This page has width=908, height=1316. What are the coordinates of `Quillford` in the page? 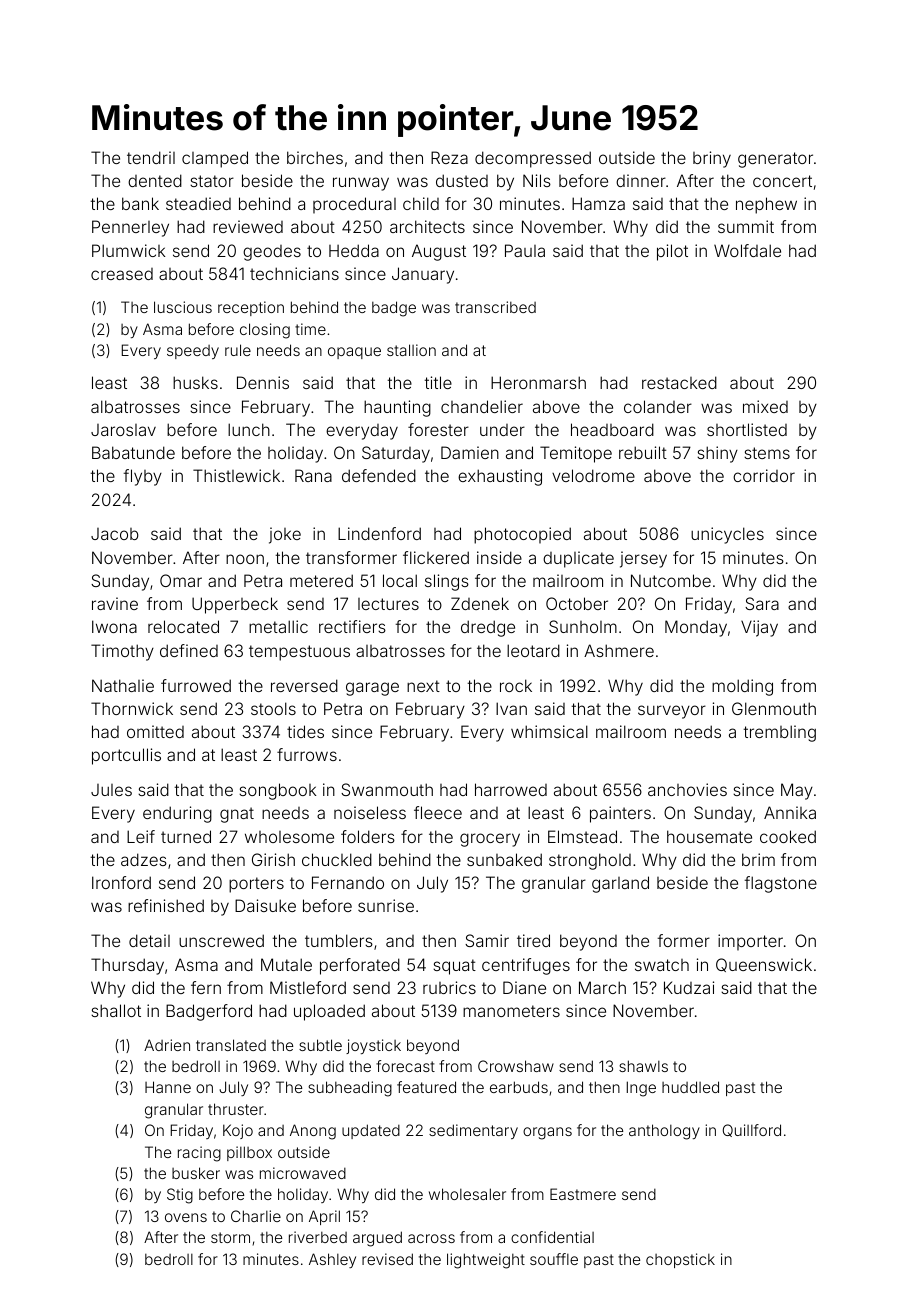 It's located at (752, 1130).
